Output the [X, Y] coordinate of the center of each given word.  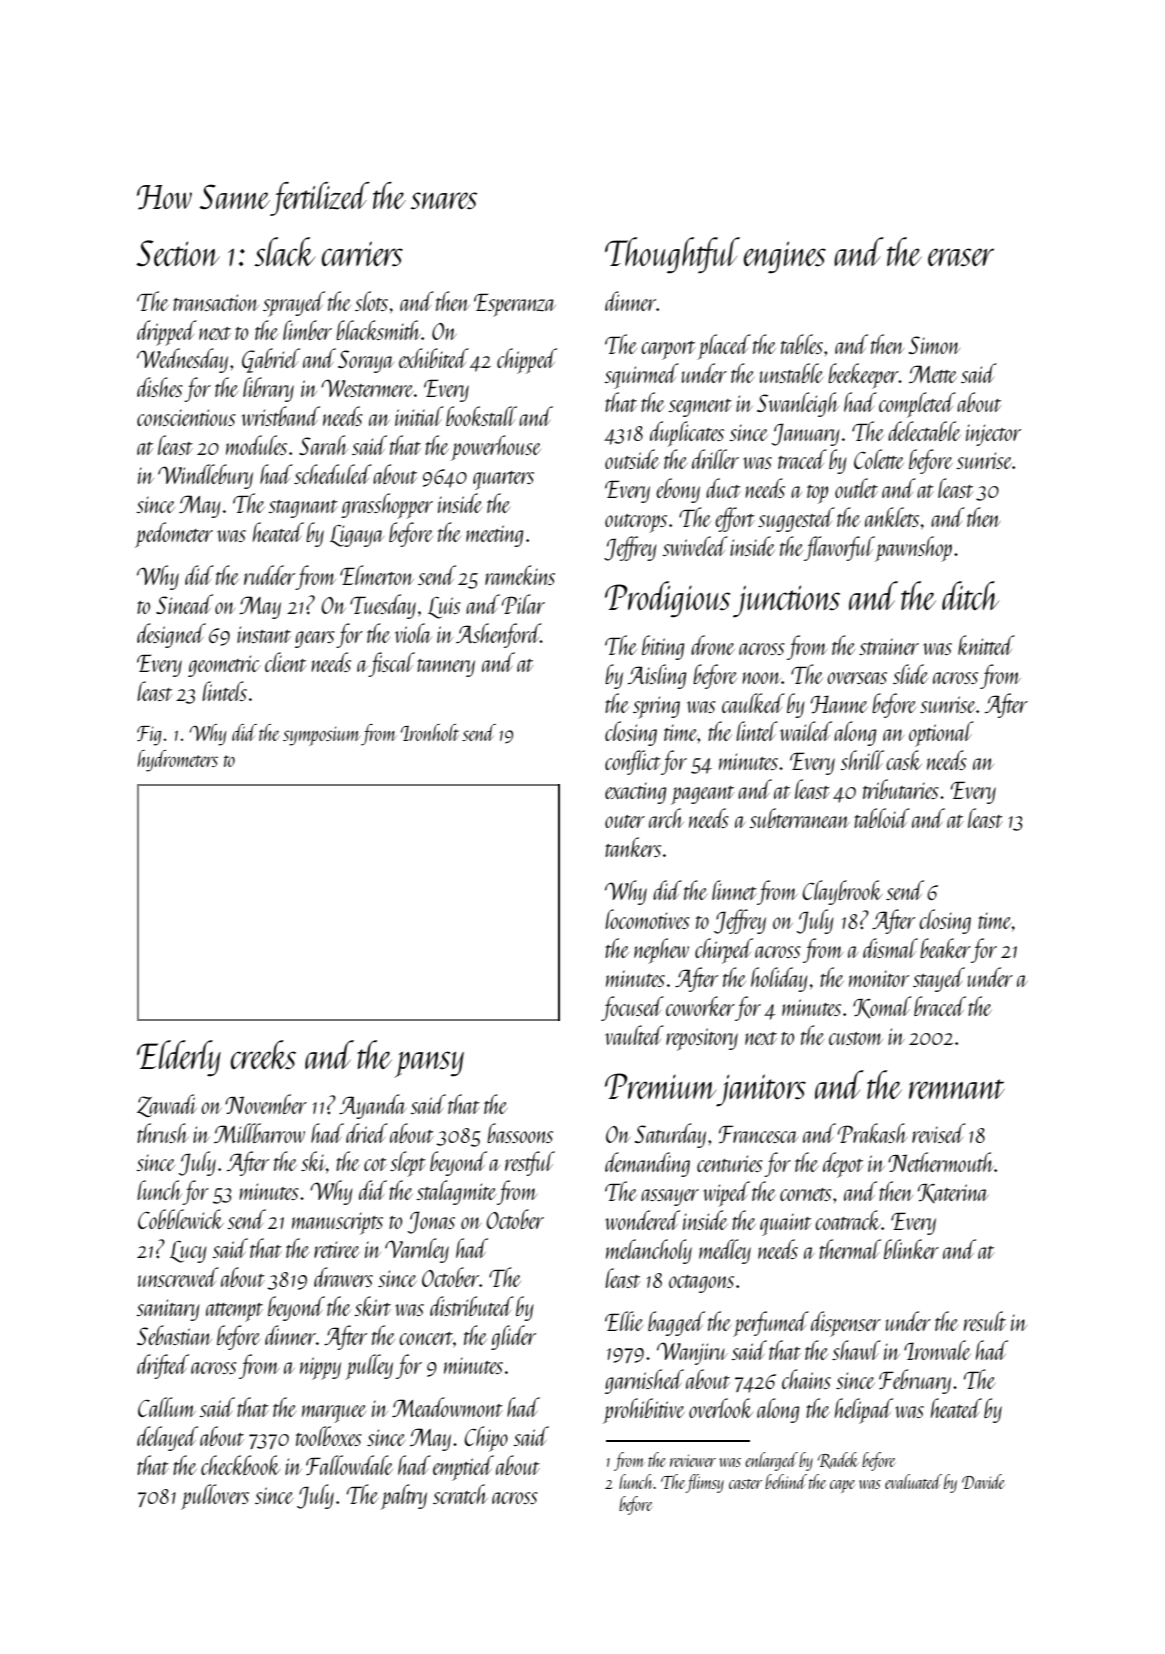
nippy [320, 1368]
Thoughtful [672, 255]
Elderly [179, 1058]
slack [284, 252]
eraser [961, 257]
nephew [661, 951]
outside [632, 459]
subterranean [799, 818]
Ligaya [357, 536]
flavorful [839, 548]
